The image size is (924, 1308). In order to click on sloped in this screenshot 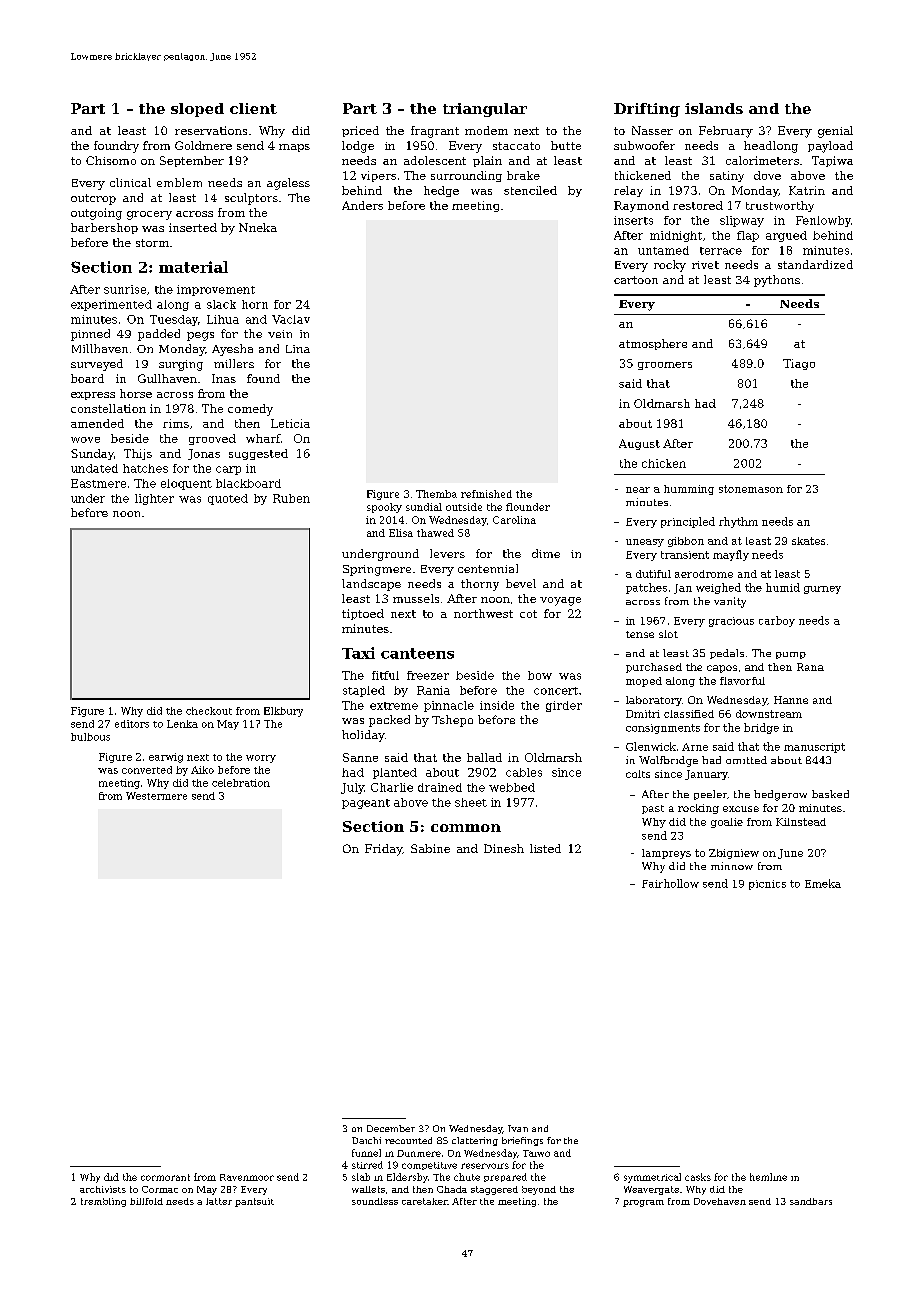, I will do `click(197, 110)`.
